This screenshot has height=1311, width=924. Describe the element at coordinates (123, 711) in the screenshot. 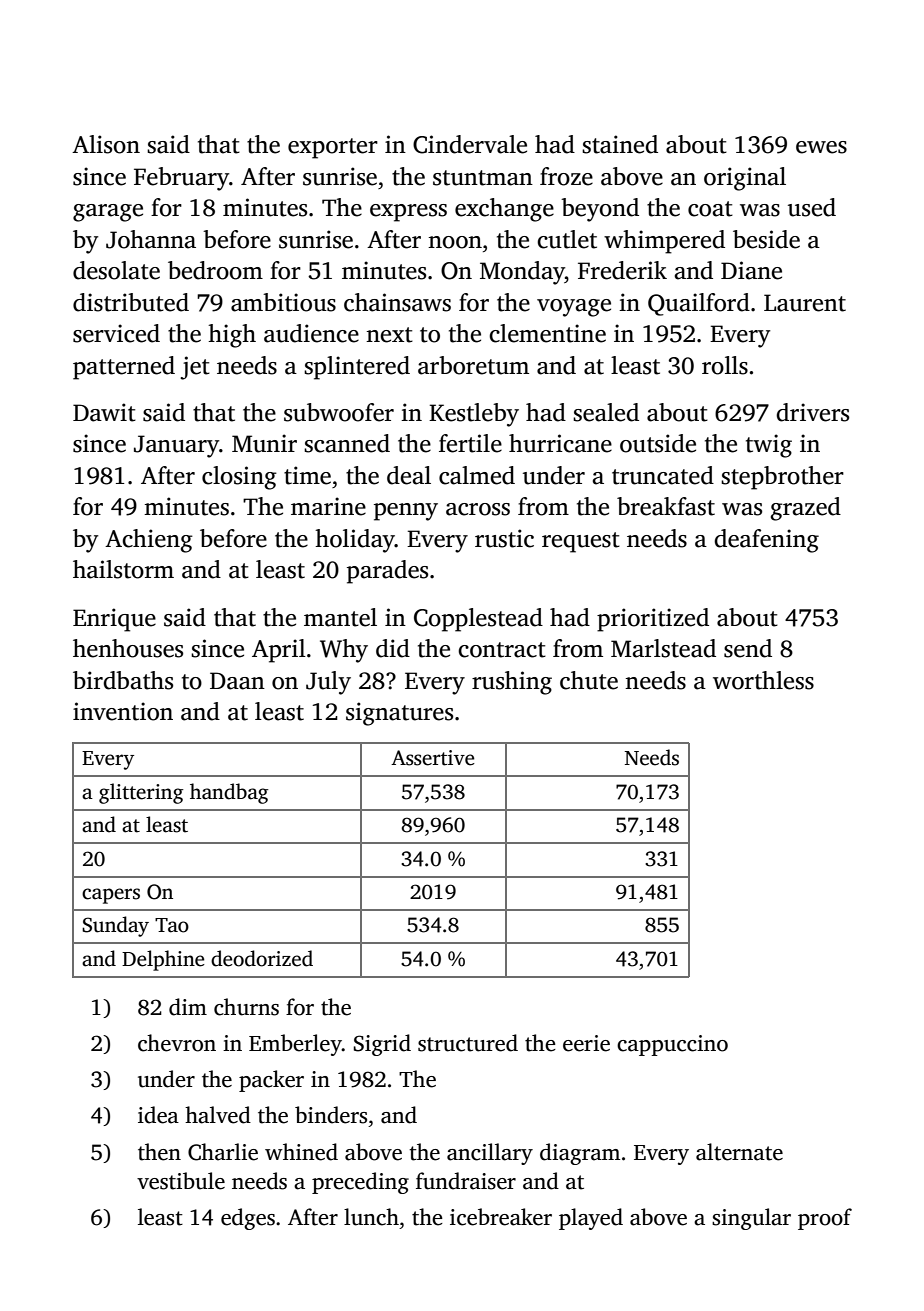

I see `invention` at that location.
